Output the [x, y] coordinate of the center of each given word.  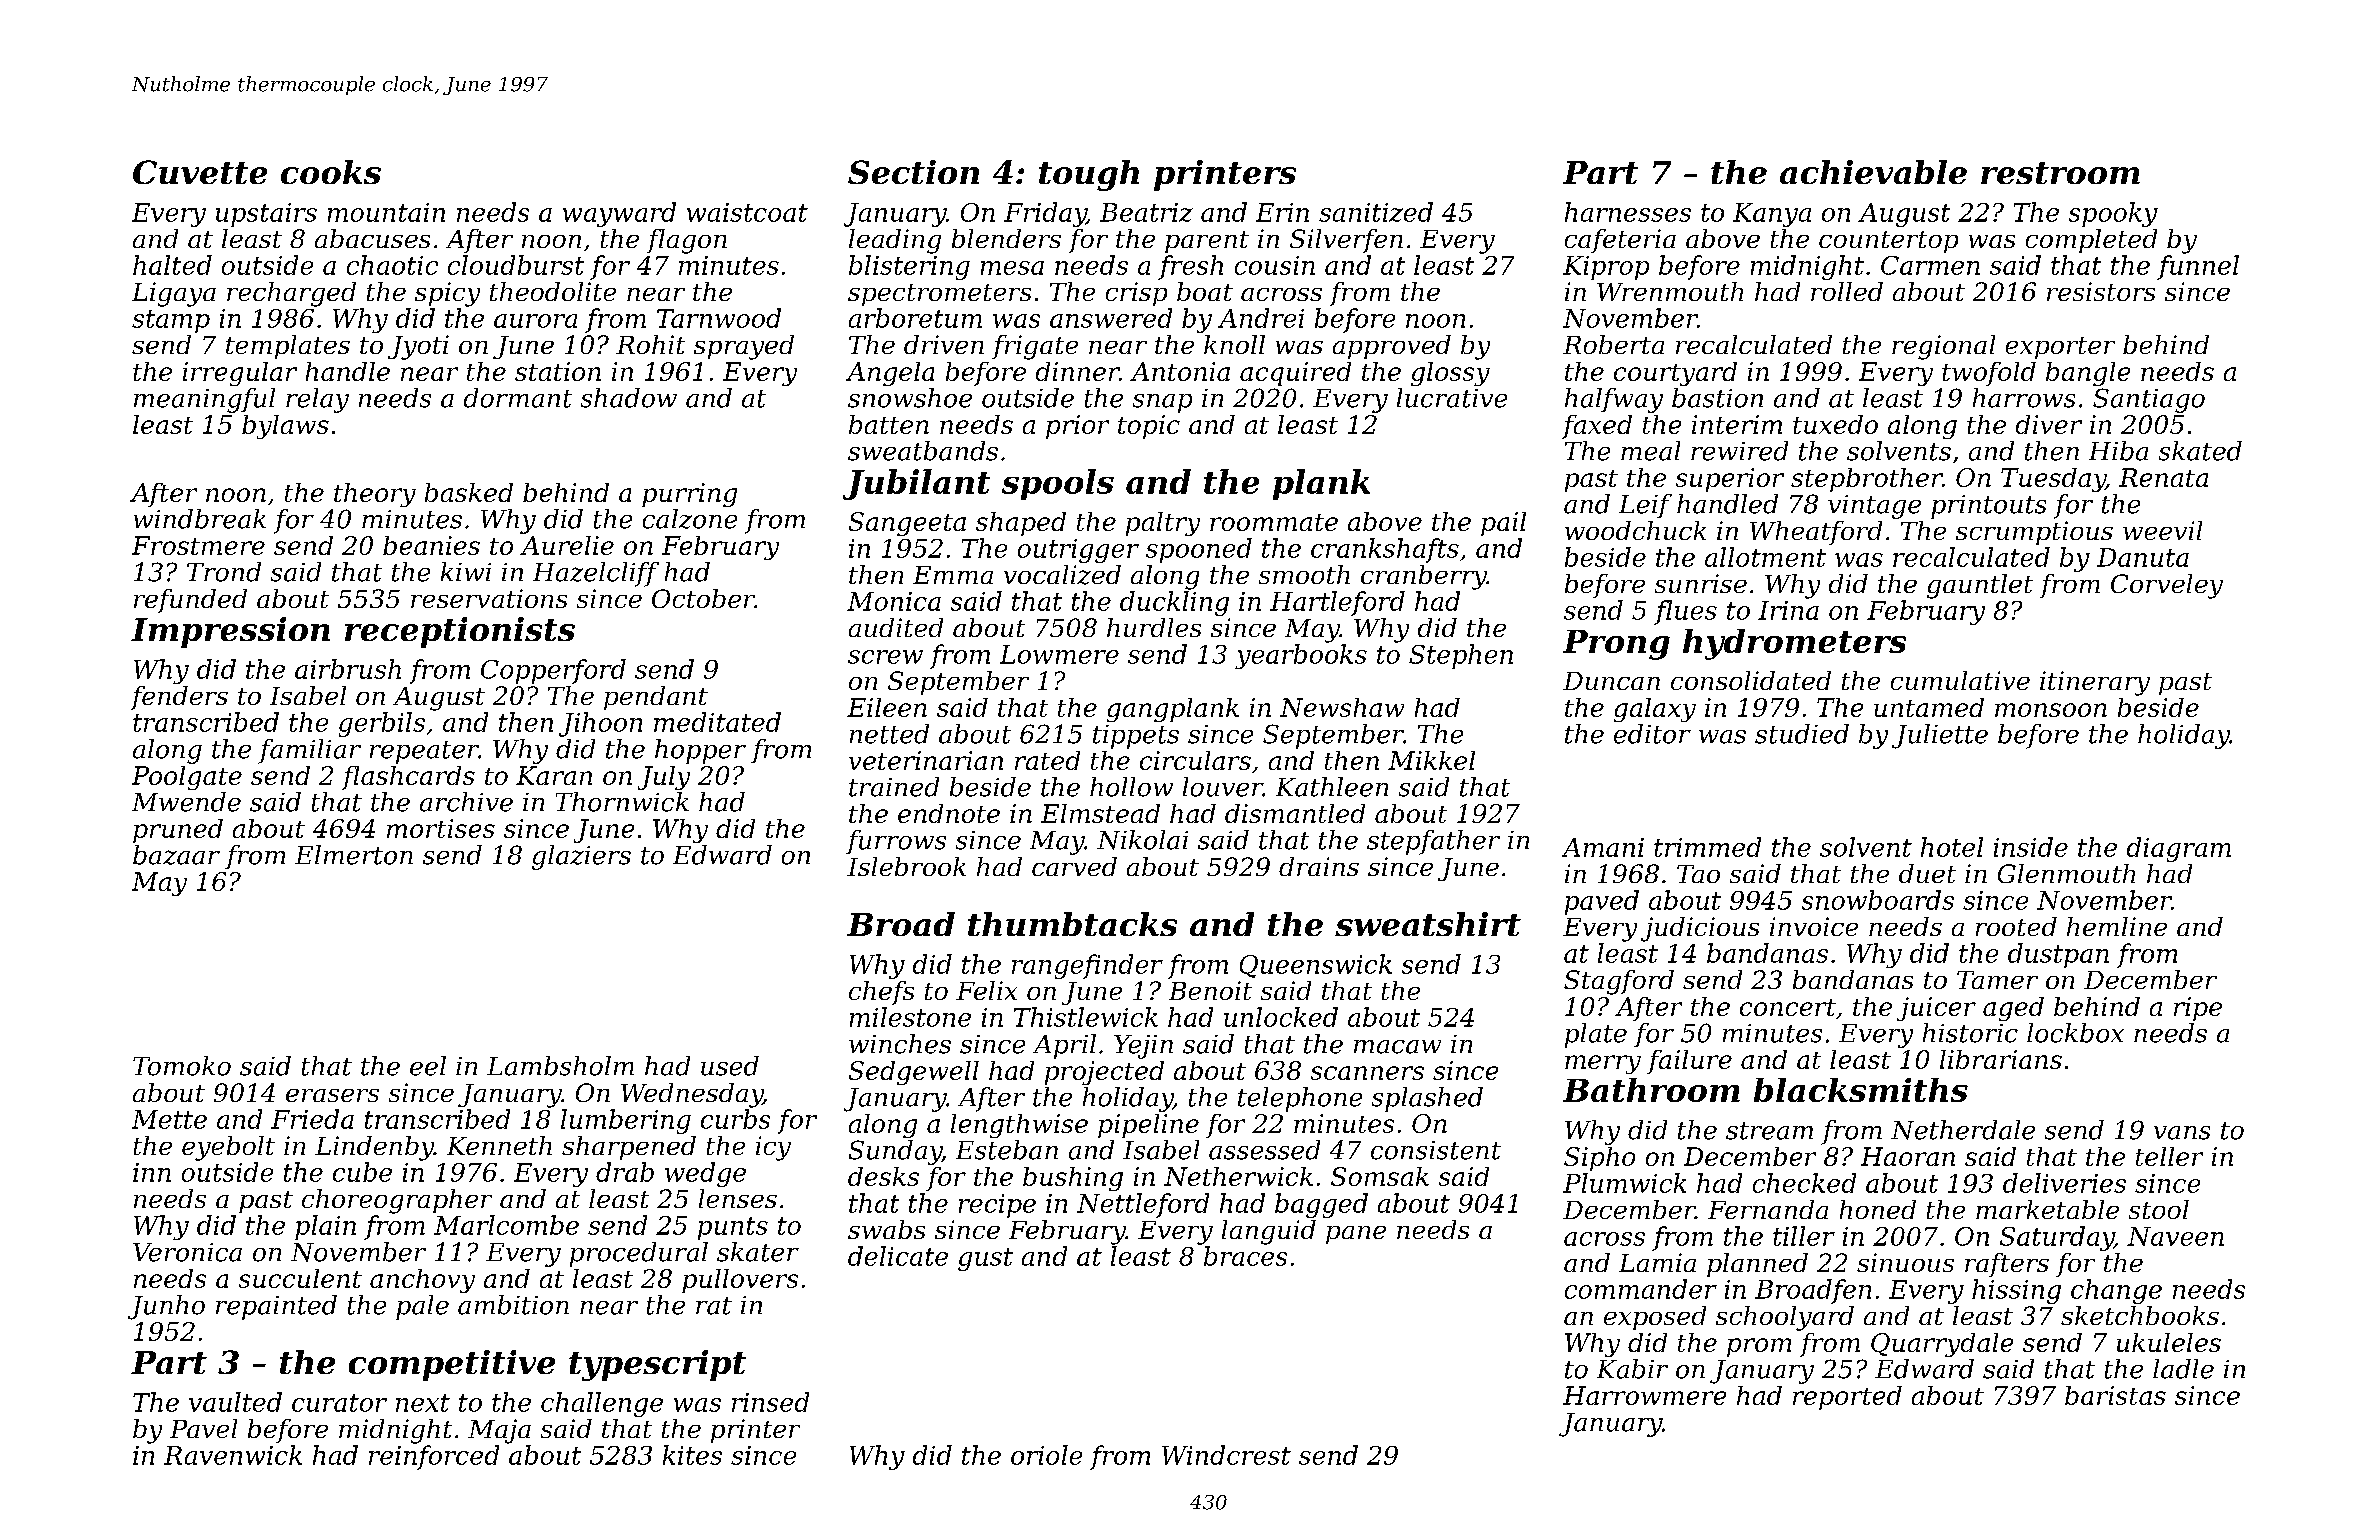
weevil [2162, 530]
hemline [2117, 926]
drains [1319, 866]
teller [2169, 1156]
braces [1245, 1256]
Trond [224, 572]
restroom [2060, 173]
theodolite [553, 291]
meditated [717, 722]
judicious [1700, 929]
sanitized [1376, 212]
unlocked [1281, 1017]
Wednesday [692, 1095]
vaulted [235, 1402]
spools [1058, 484]
